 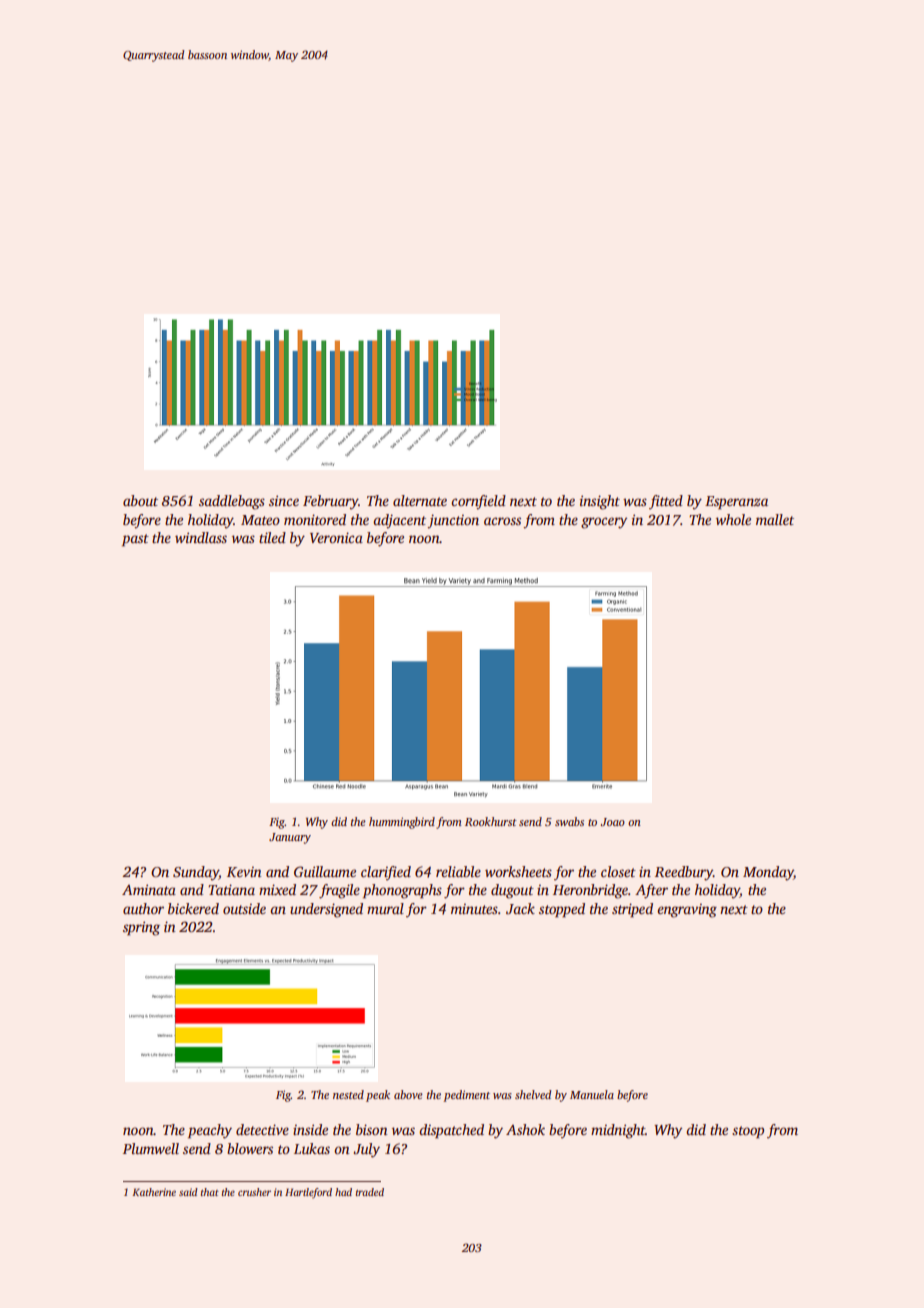 What do you see at coordinates (336, 537) in the page?
I see `Veronica` at bounding box center [336, 537].
